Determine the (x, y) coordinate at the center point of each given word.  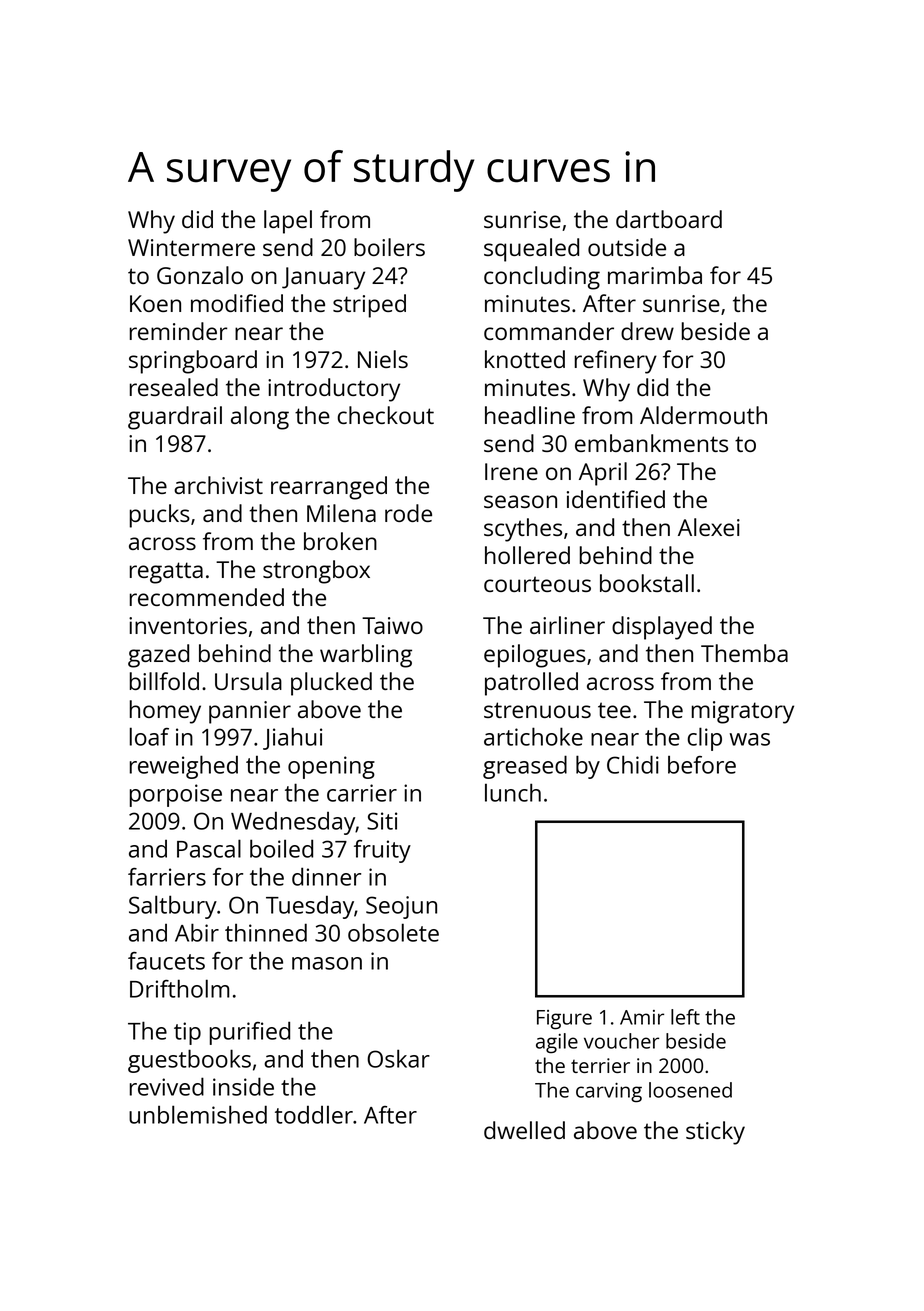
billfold (164, 681)
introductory (334, 390)
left (685, 1017)
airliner (567, 625)
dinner (326, 876)
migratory (743, 712)
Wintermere (191, 247)
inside (243, 1086)
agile (557, 1043)
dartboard (669, 219)
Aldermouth (703, 415)
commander (549, 331)
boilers (389, 247)
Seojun (401, 907)
